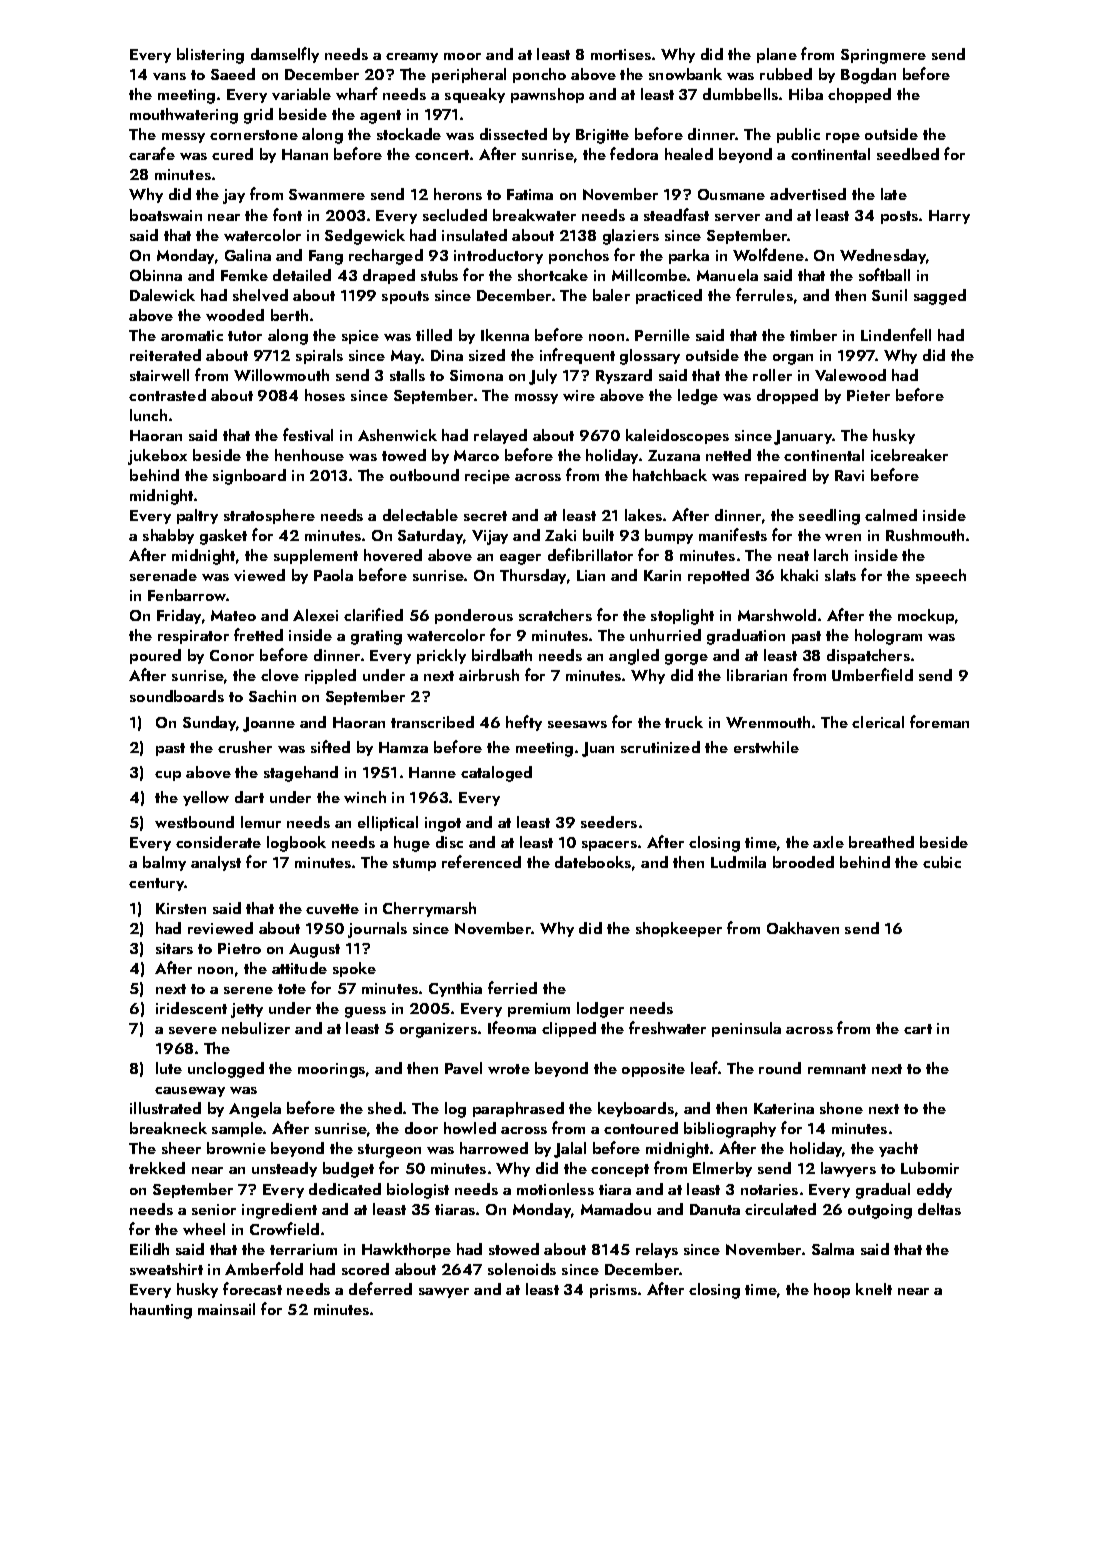 This screenshot has height=1563, width=1105. Describe the element at coordinates (168, 776) in the screenshot. I see `cup` at that location.
